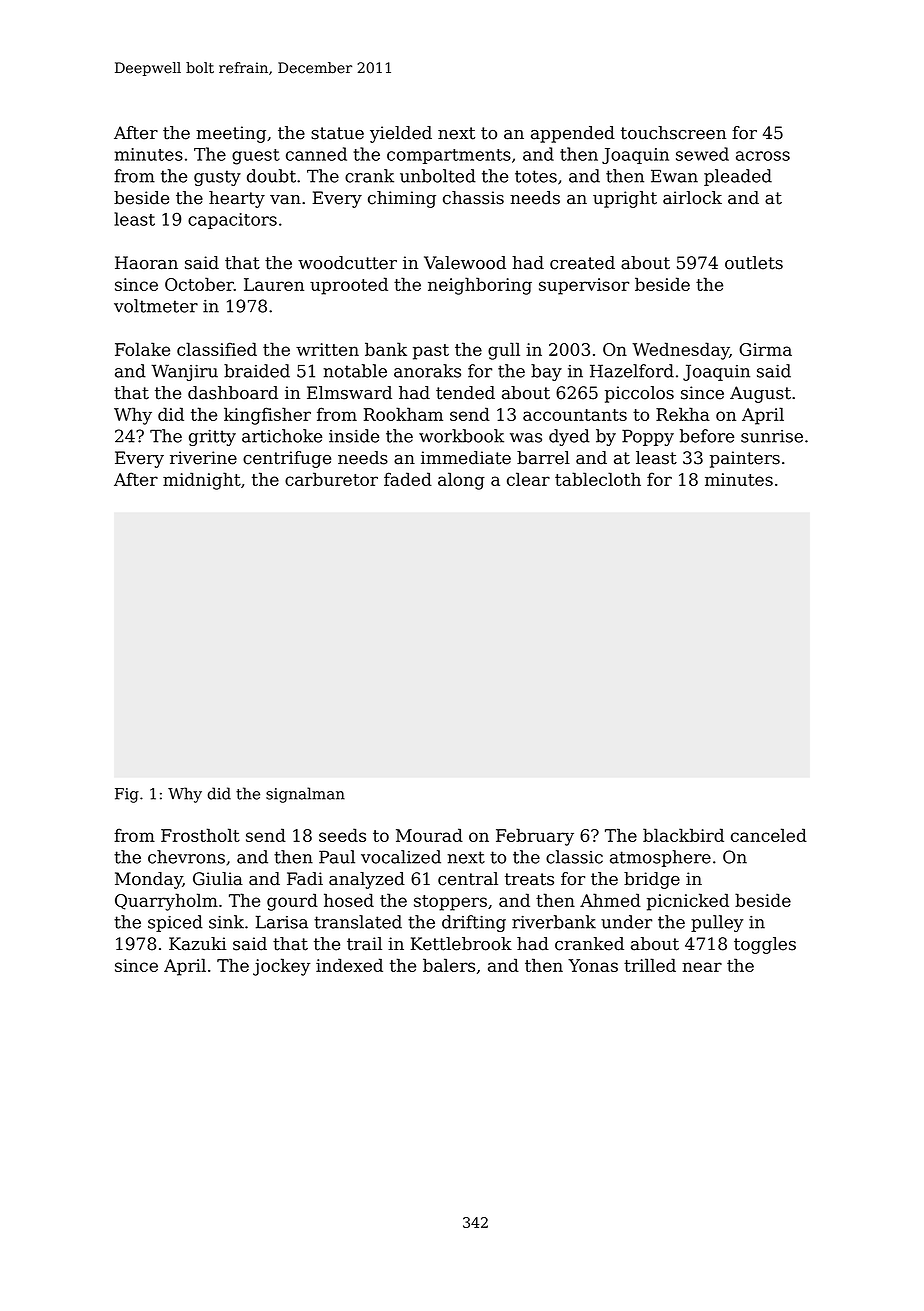 The image size is (924, 1311). Describe the element at coordinates (765, 945) in the document. I see `toggles` at that location.
